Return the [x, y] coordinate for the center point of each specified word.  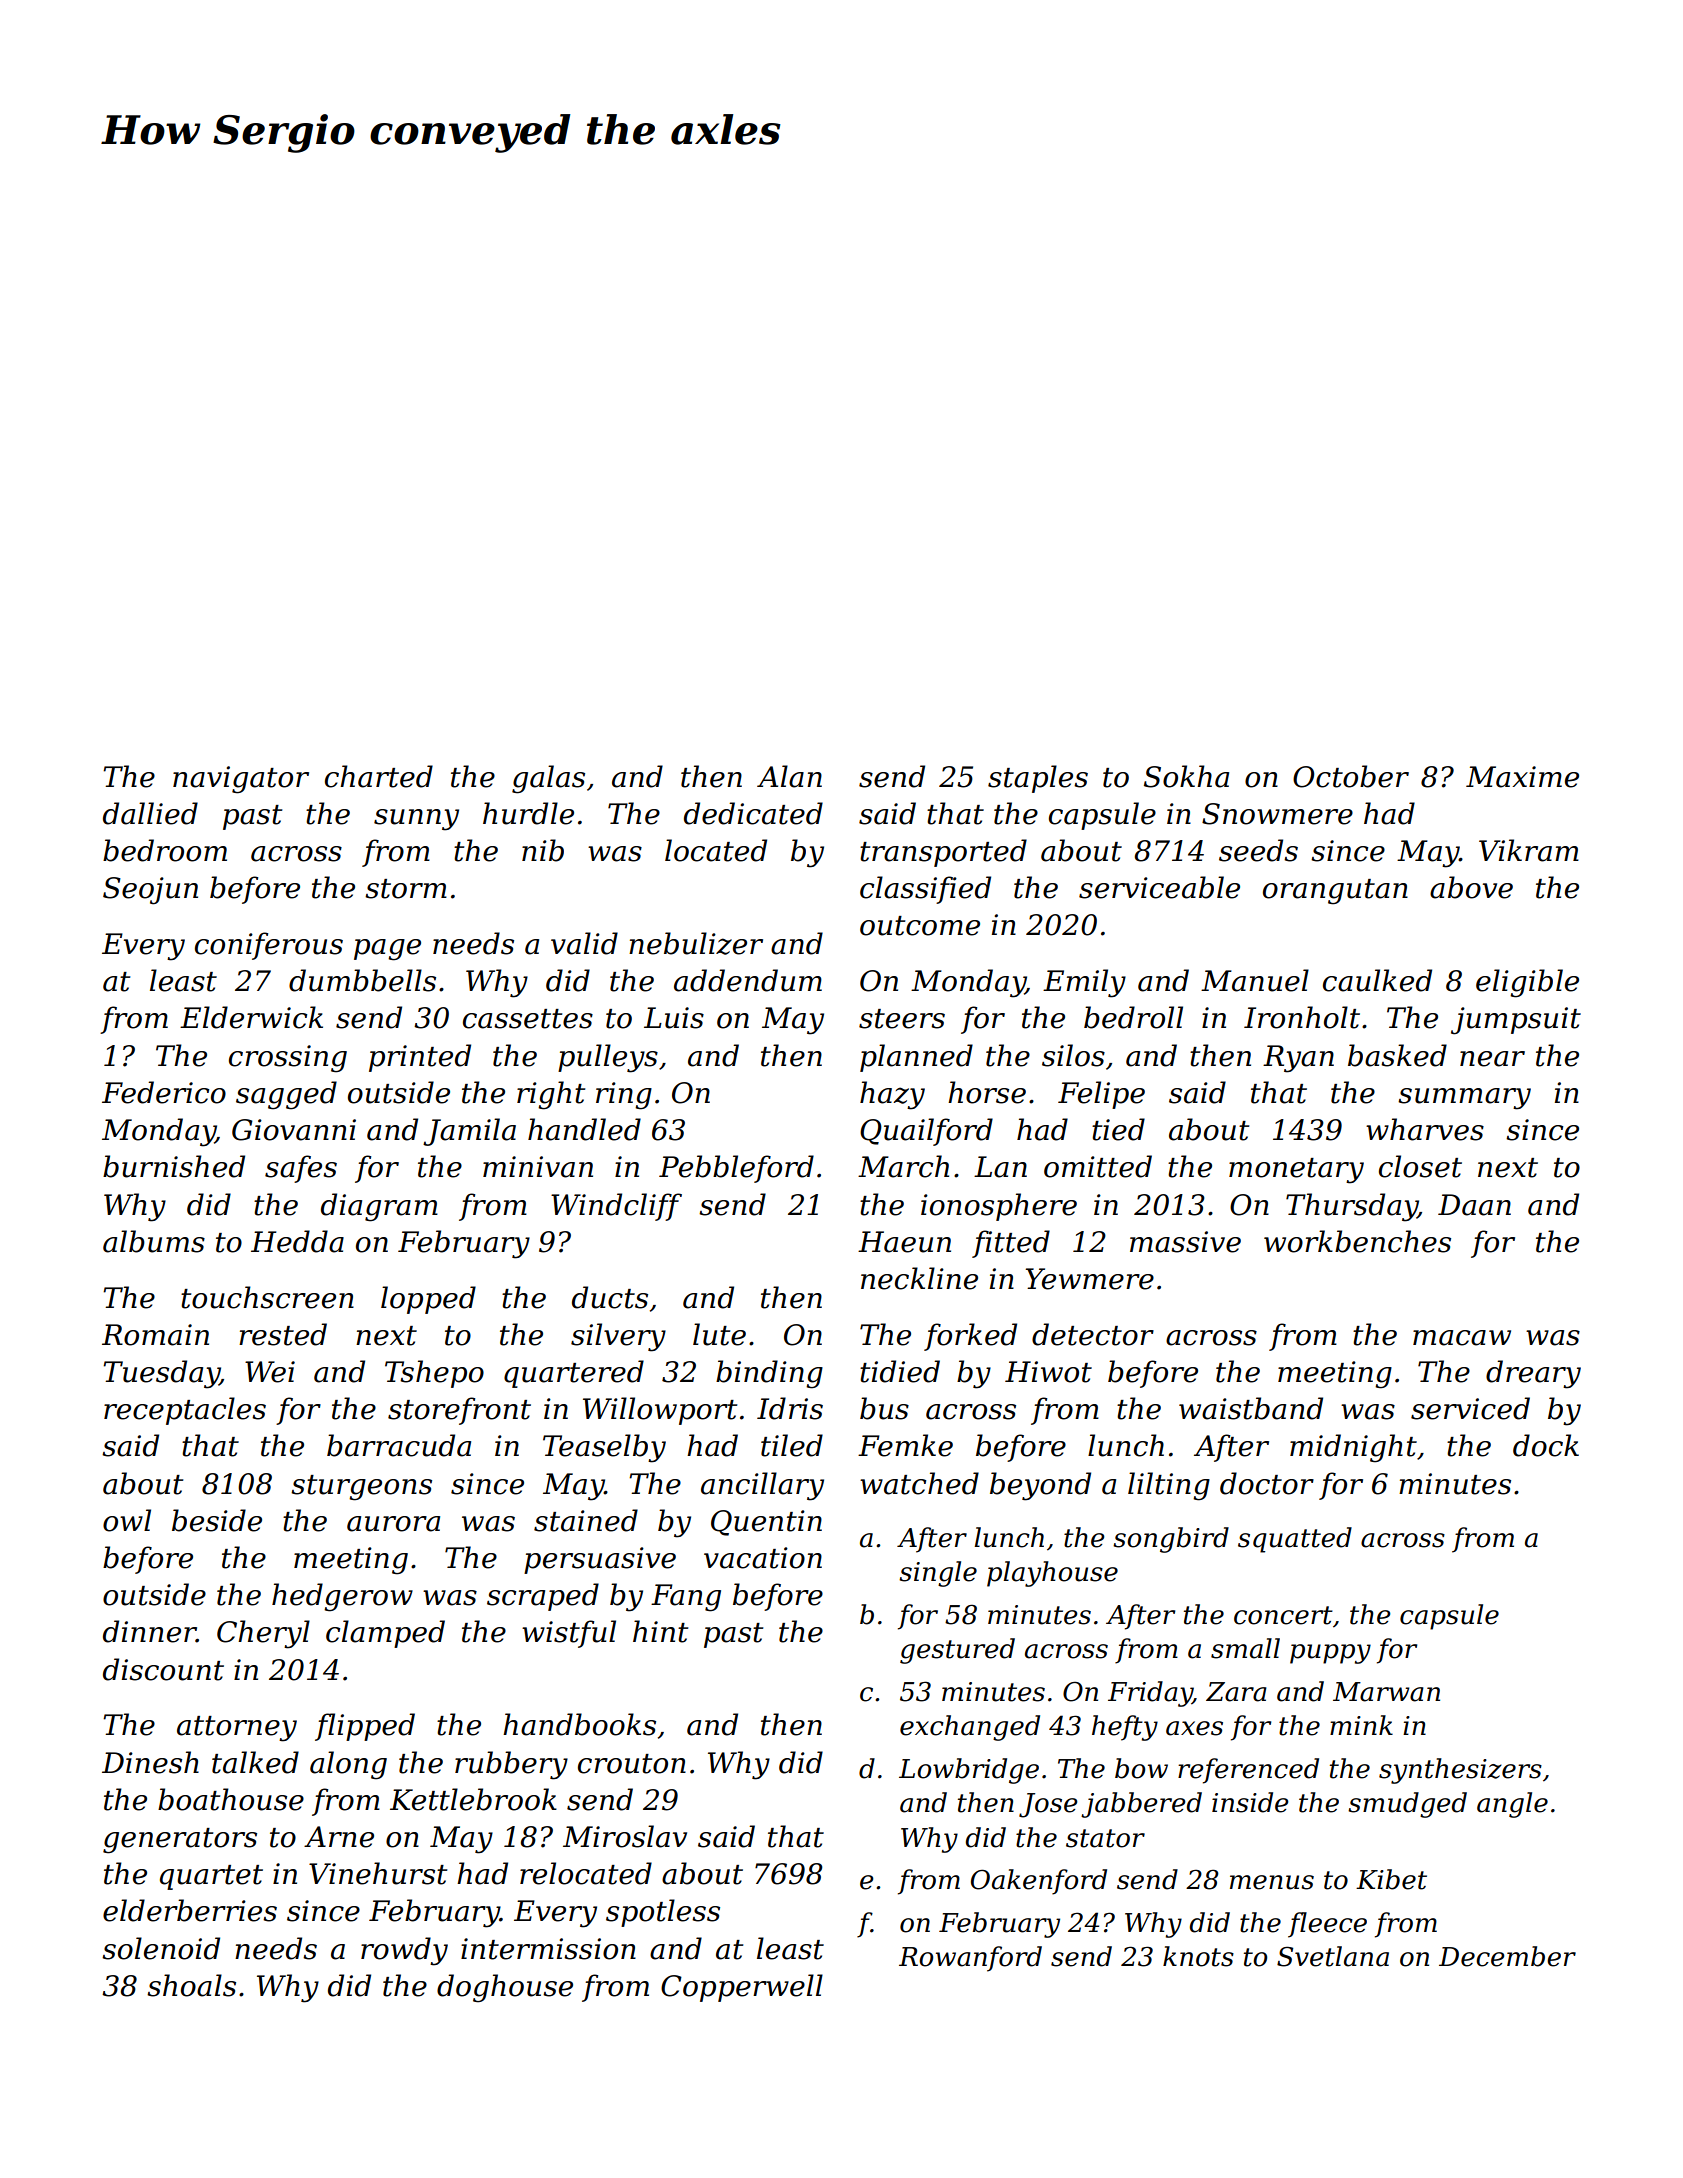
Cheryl [263, 1634]
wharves [1425, 1129]
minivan [538, 1167]
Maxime [1522, 777]
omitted [1098, 1166]
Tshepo [434, 1374]
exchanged [970, 1728]
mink [1361, 1725]
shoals [191, 1985]
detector [1093, 1334]
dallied [150, 813]
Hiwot [1048, 1372]
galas [548, 779]
